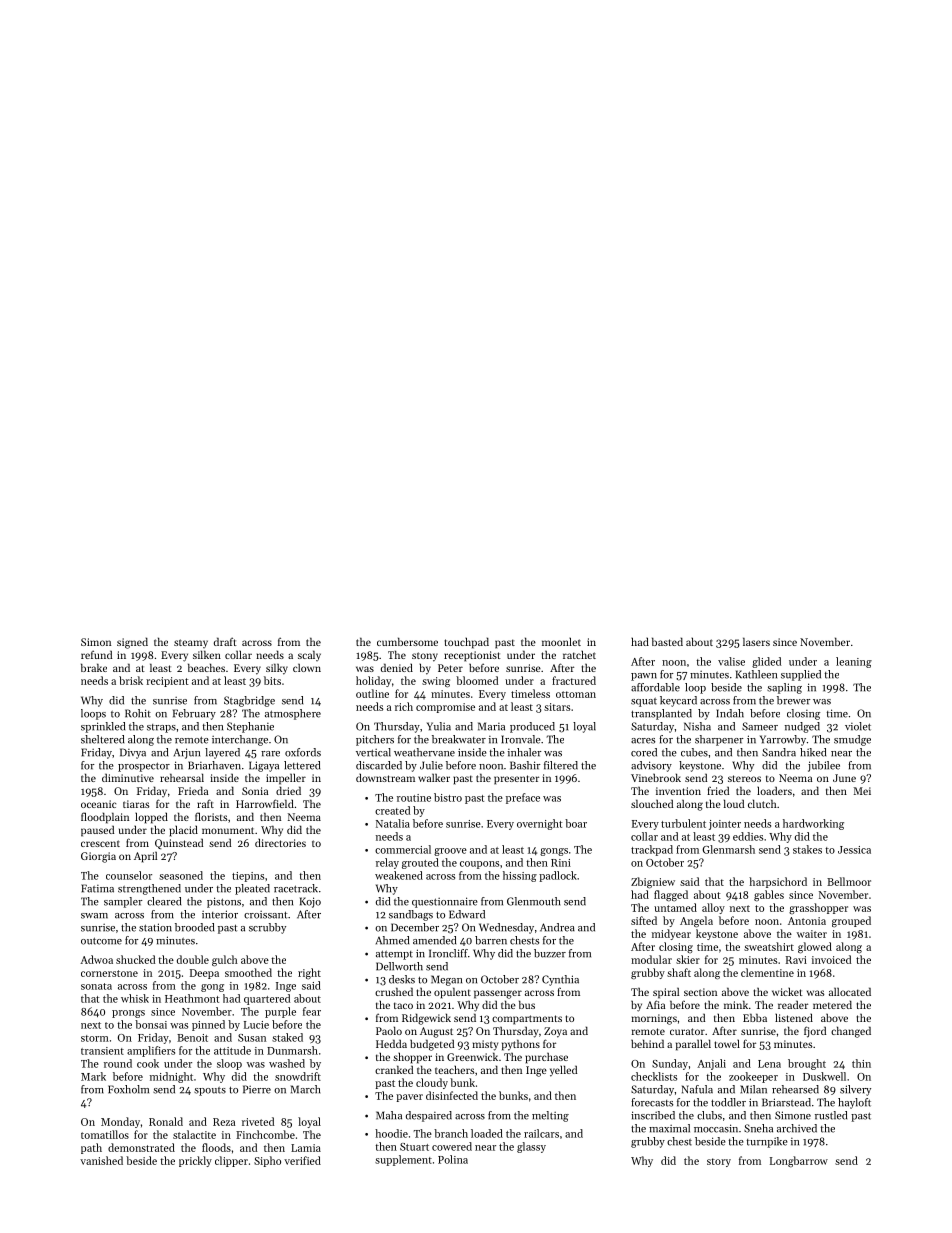 The width and height of the page is (952, 1233). I want to click on refund, so click(96, 654).
